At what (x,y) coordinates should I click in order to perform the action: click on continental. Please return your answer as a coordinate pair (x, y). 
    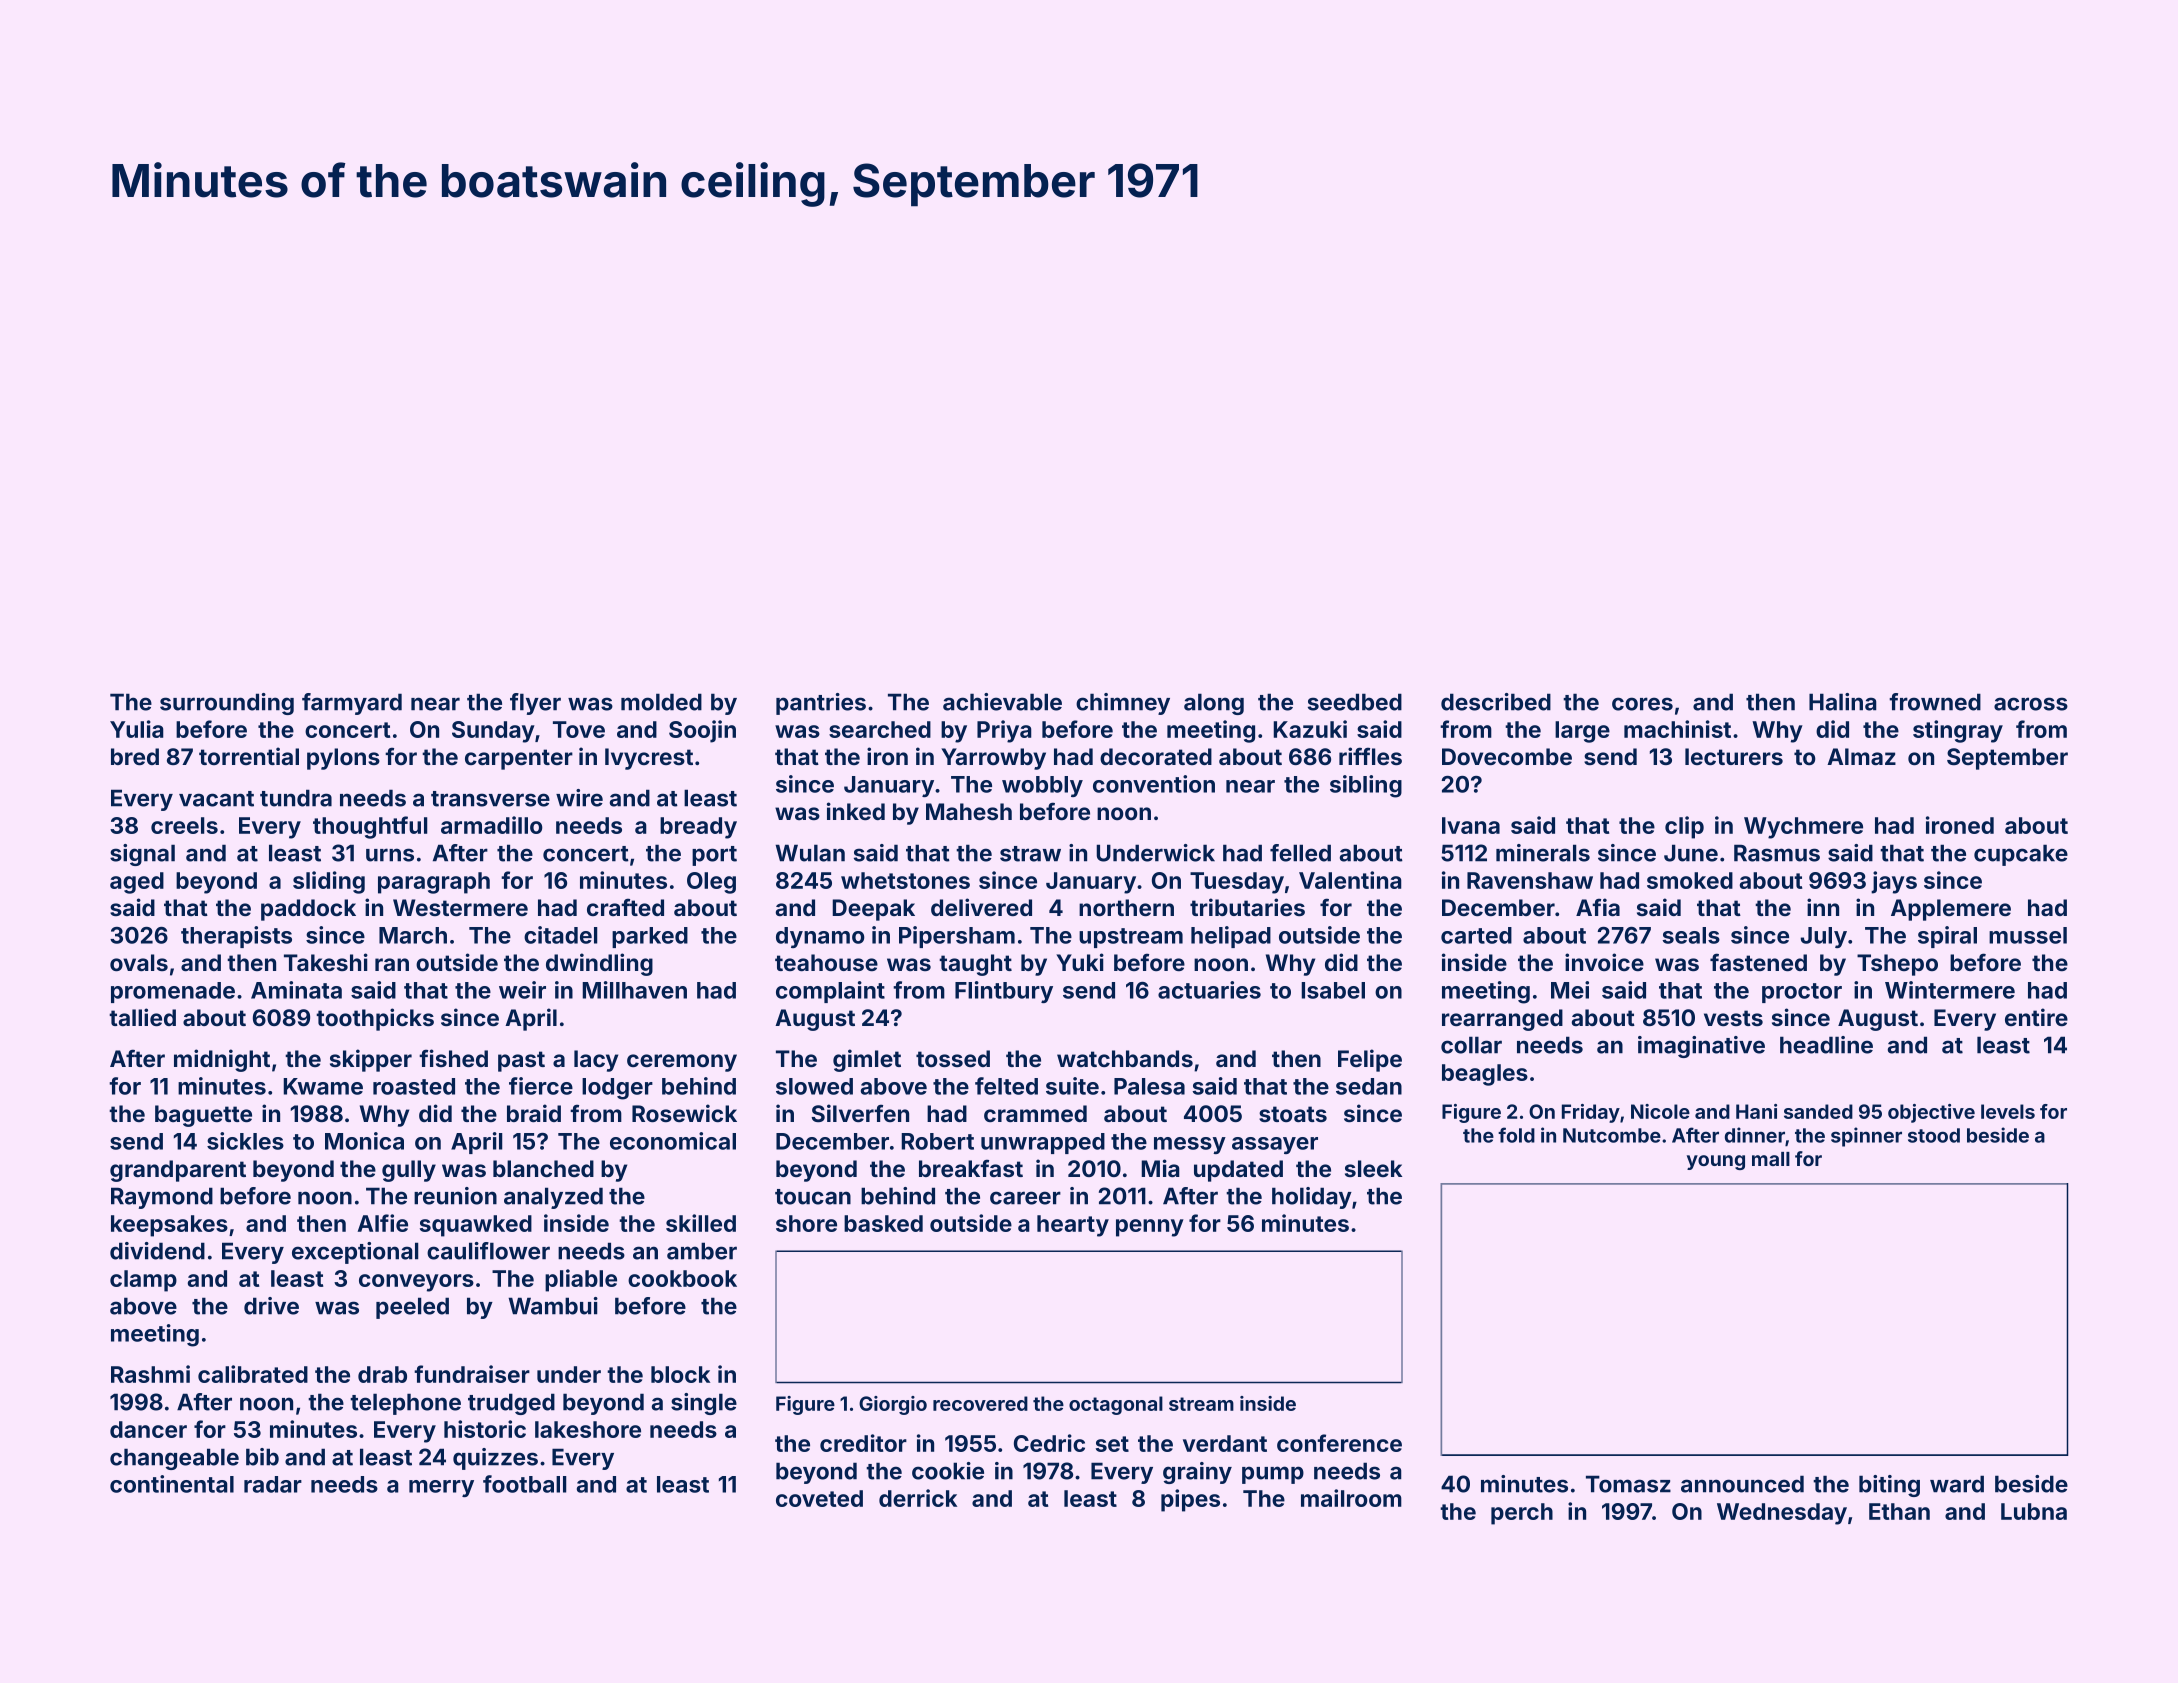
    Looking at the image, I should click on (172, 1484).
